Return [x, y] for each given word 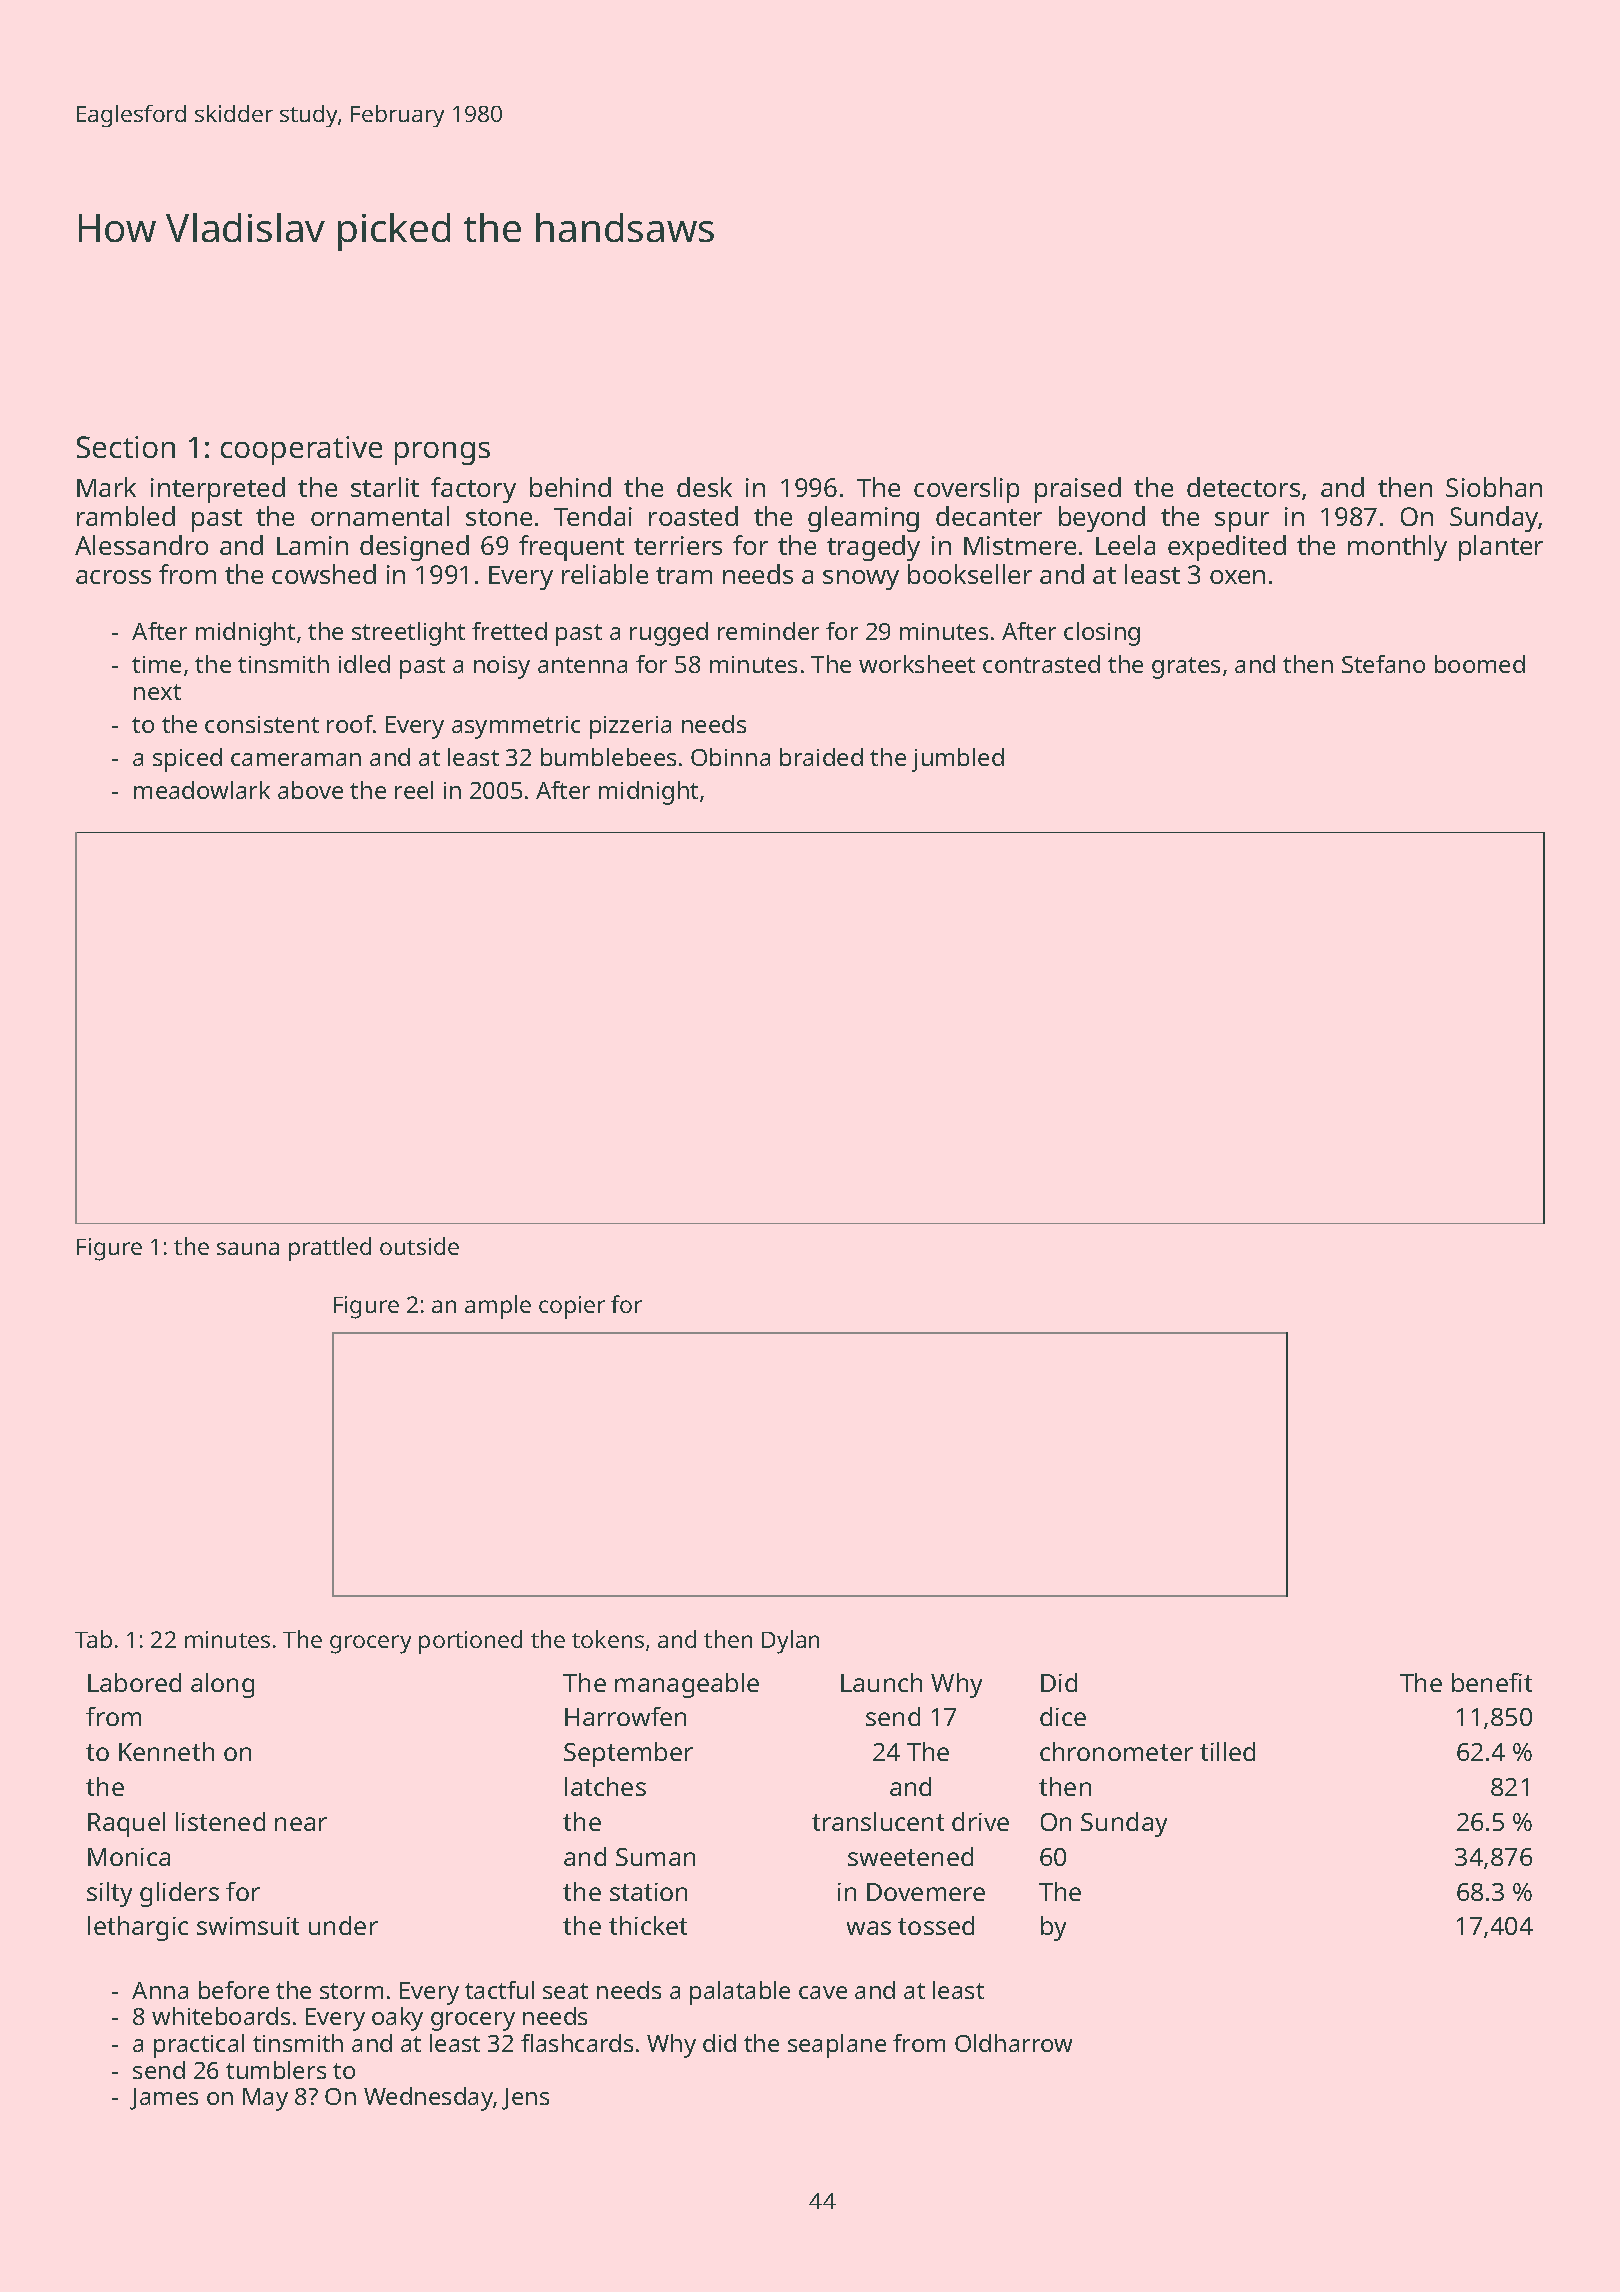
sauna [248, 1248]
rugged [669, 634]
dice [1063, 1716]
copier [572, 1307]
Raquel [126, 1824]
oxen [1237, 577]
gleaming [863, 519]
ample [498, 1307]
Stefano [1383, 664]
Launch [881, 1682]
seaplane [837, 2046]
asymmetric [516, 727]
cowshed [324, 574]
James [164, 2099]
